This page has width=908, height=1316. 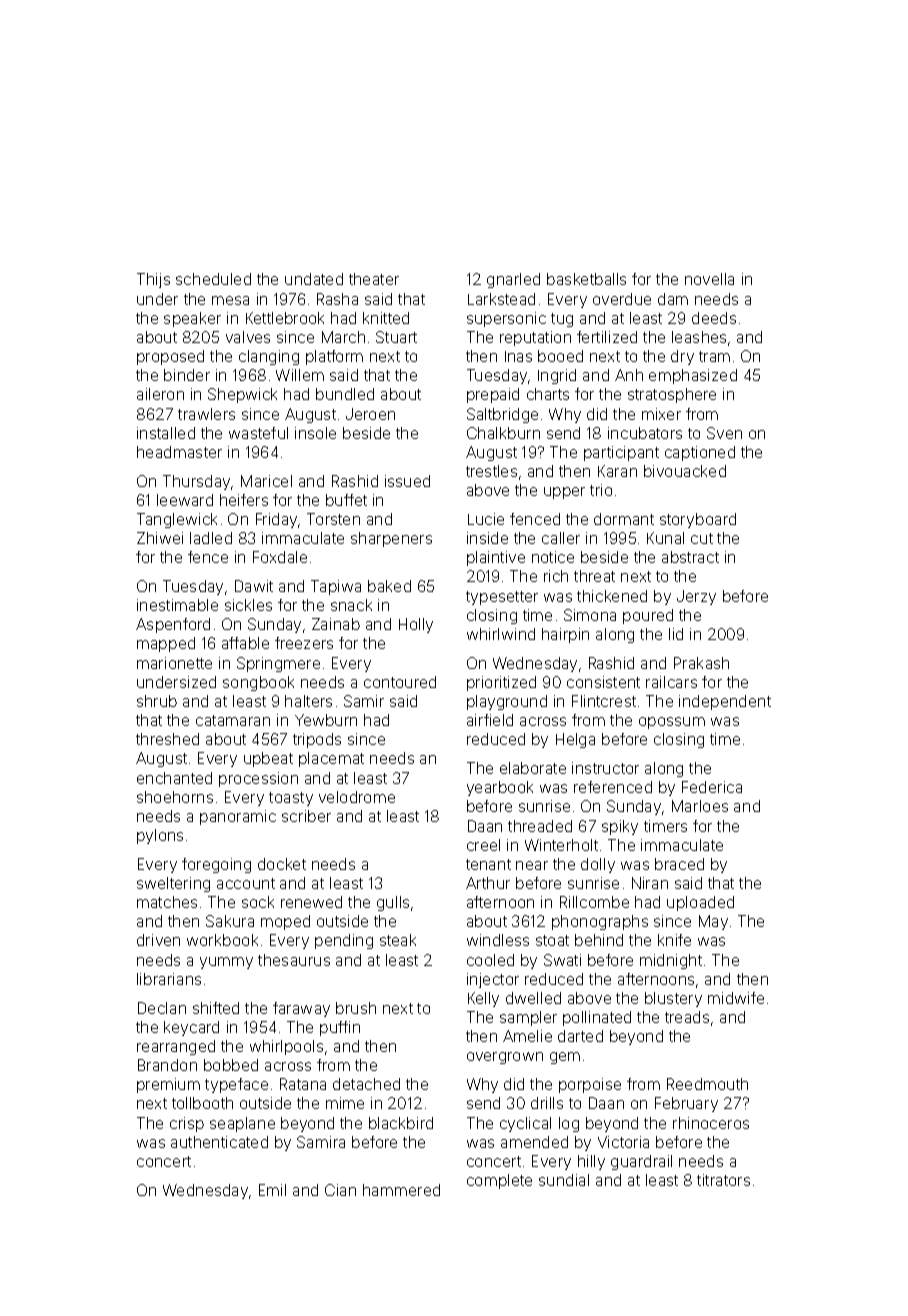 I want to click on abstract, so click(x=690, y=557).
